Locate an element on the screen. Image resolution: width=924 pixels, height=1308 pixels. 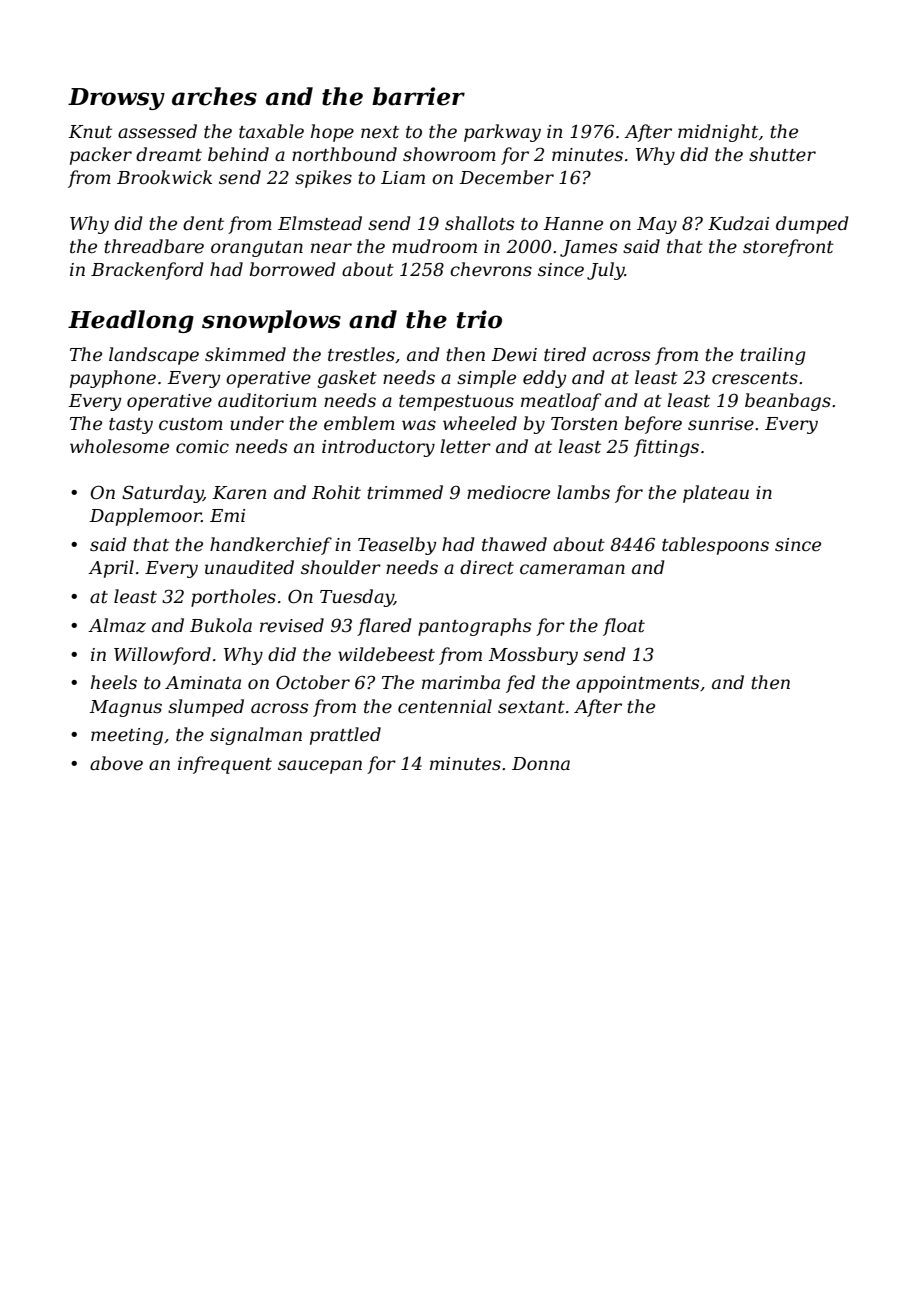
snowplows is located at coordinates (271, 321).
